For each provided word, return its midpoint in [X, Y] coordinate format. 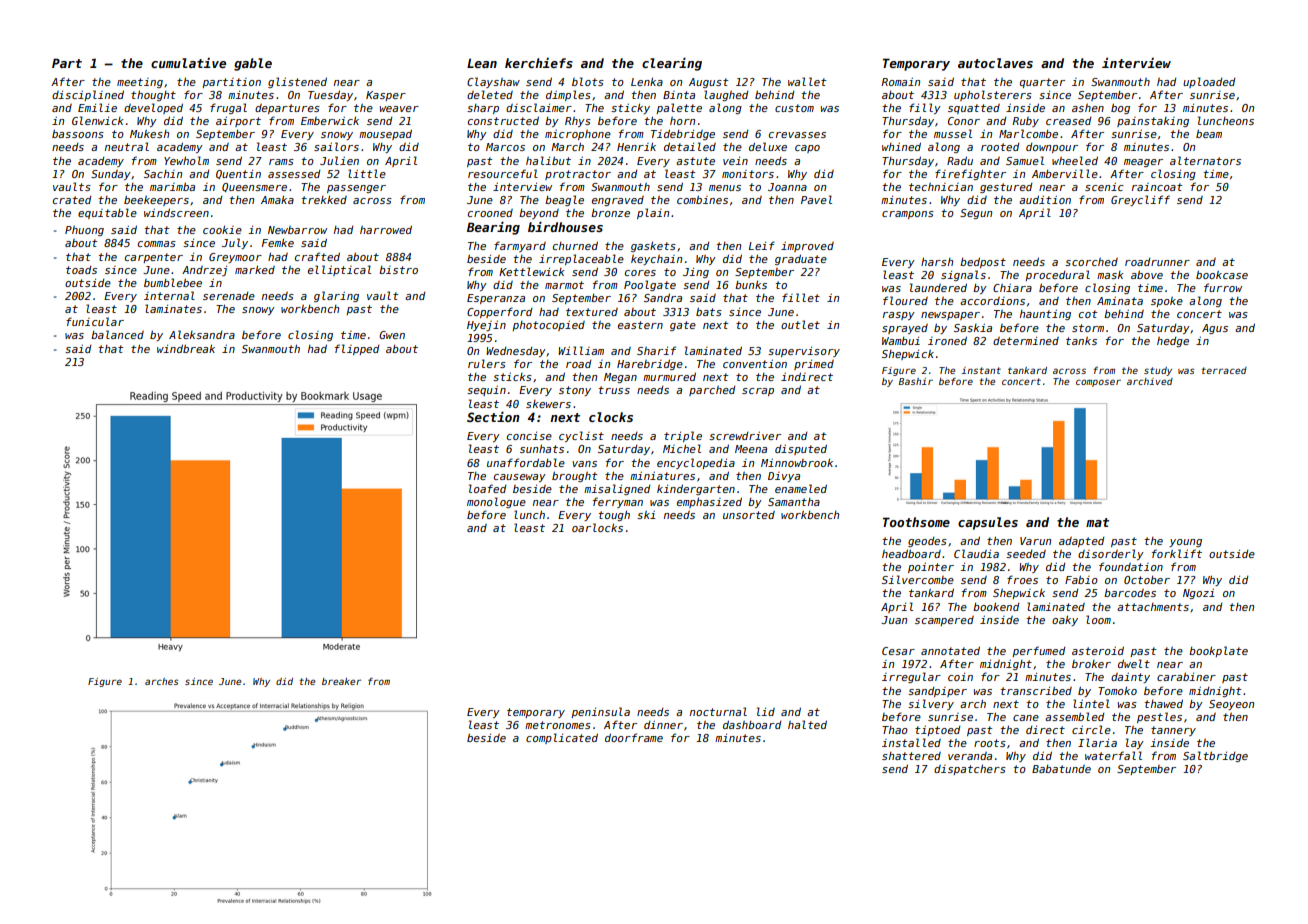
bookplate [1218, 651]
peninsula [600, 712]
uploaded [1209, 82]
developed [153, 108]
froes [1022, 579]
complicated [562, 738]
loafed [488, 488]
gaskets [653, 246]
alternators [1205, 160]
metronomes [558, 725]
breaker [341, 681]
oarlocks [597, 527]
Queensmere [254, 187]
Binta [679, 95]
